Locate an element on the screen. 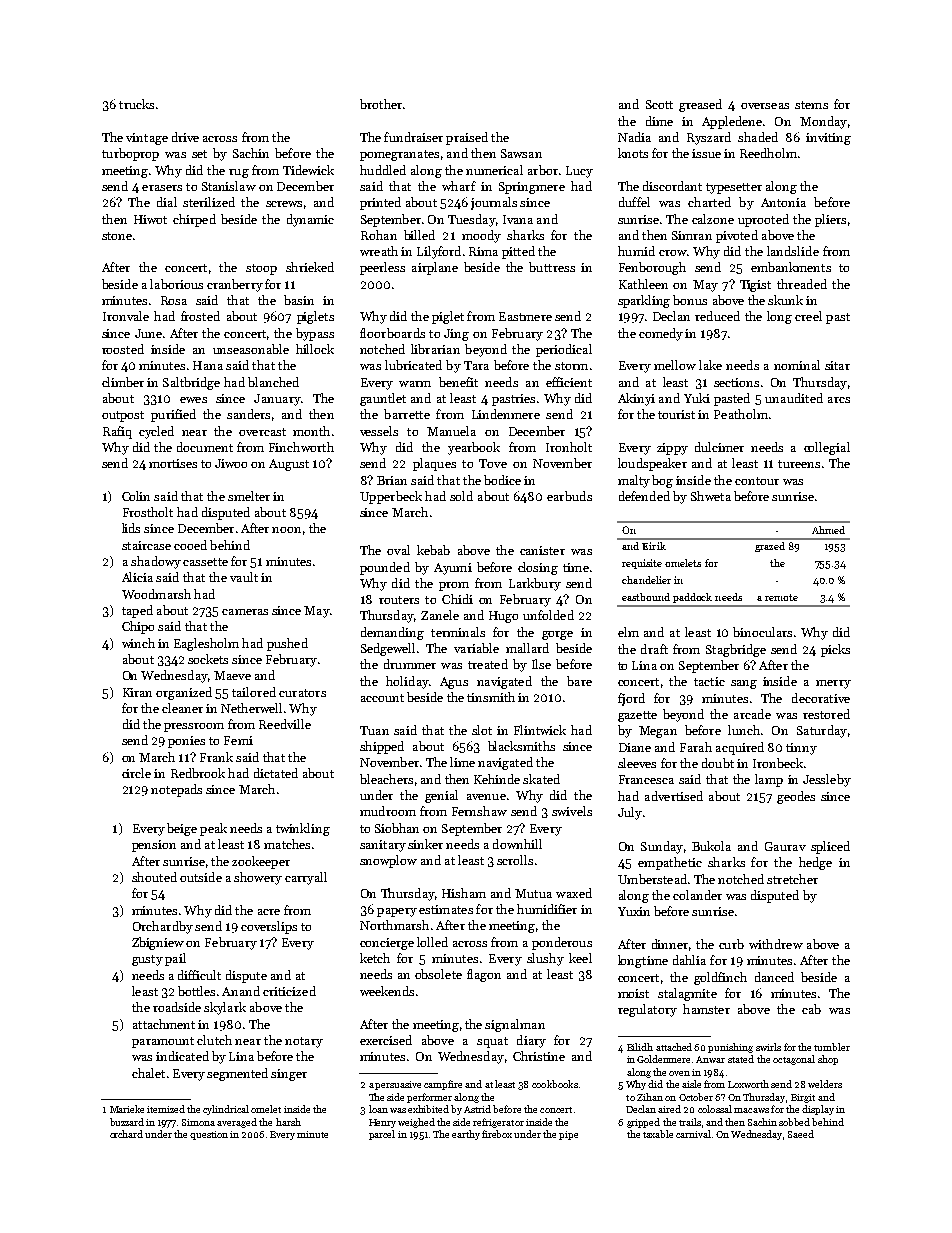 The image size is (952, 1233). August is located at coordinates (289, 465).
